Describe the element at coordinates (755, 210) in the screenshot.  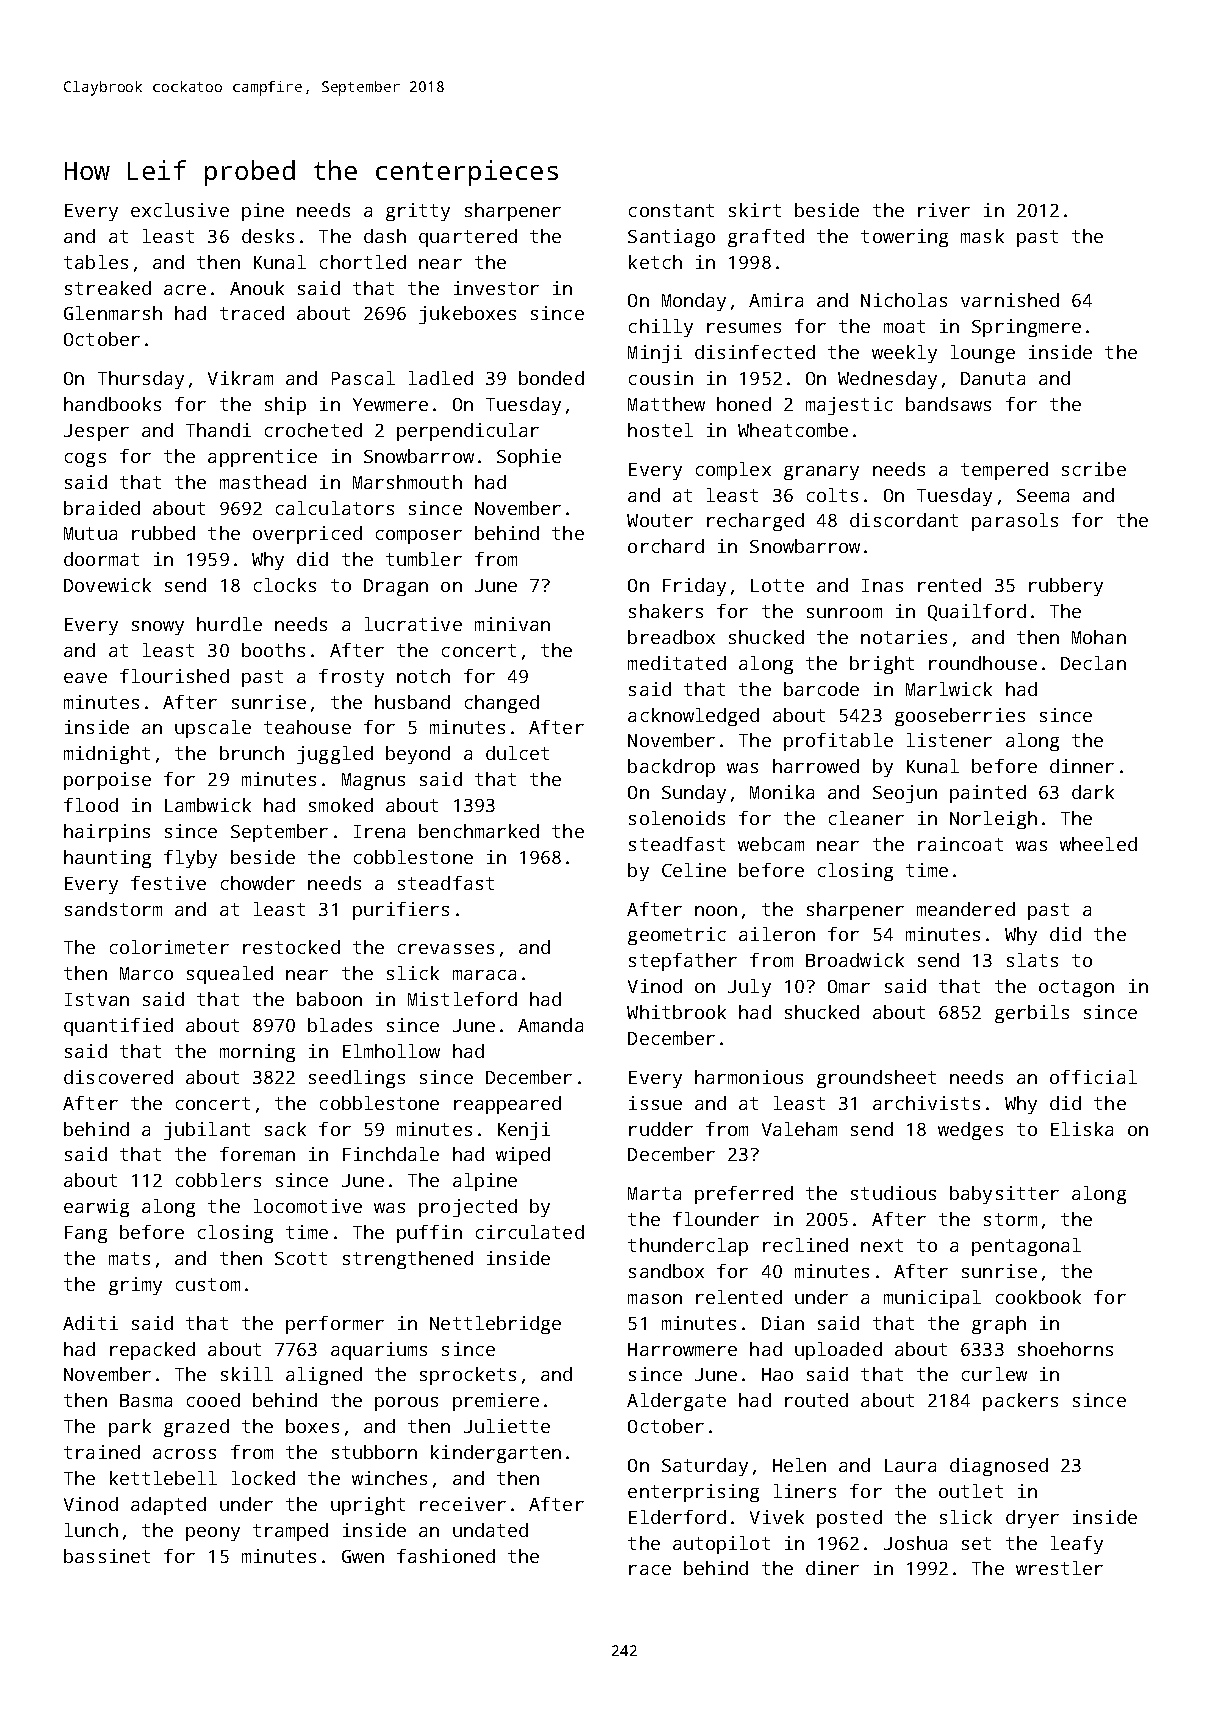
I see `skirt` at that location.
